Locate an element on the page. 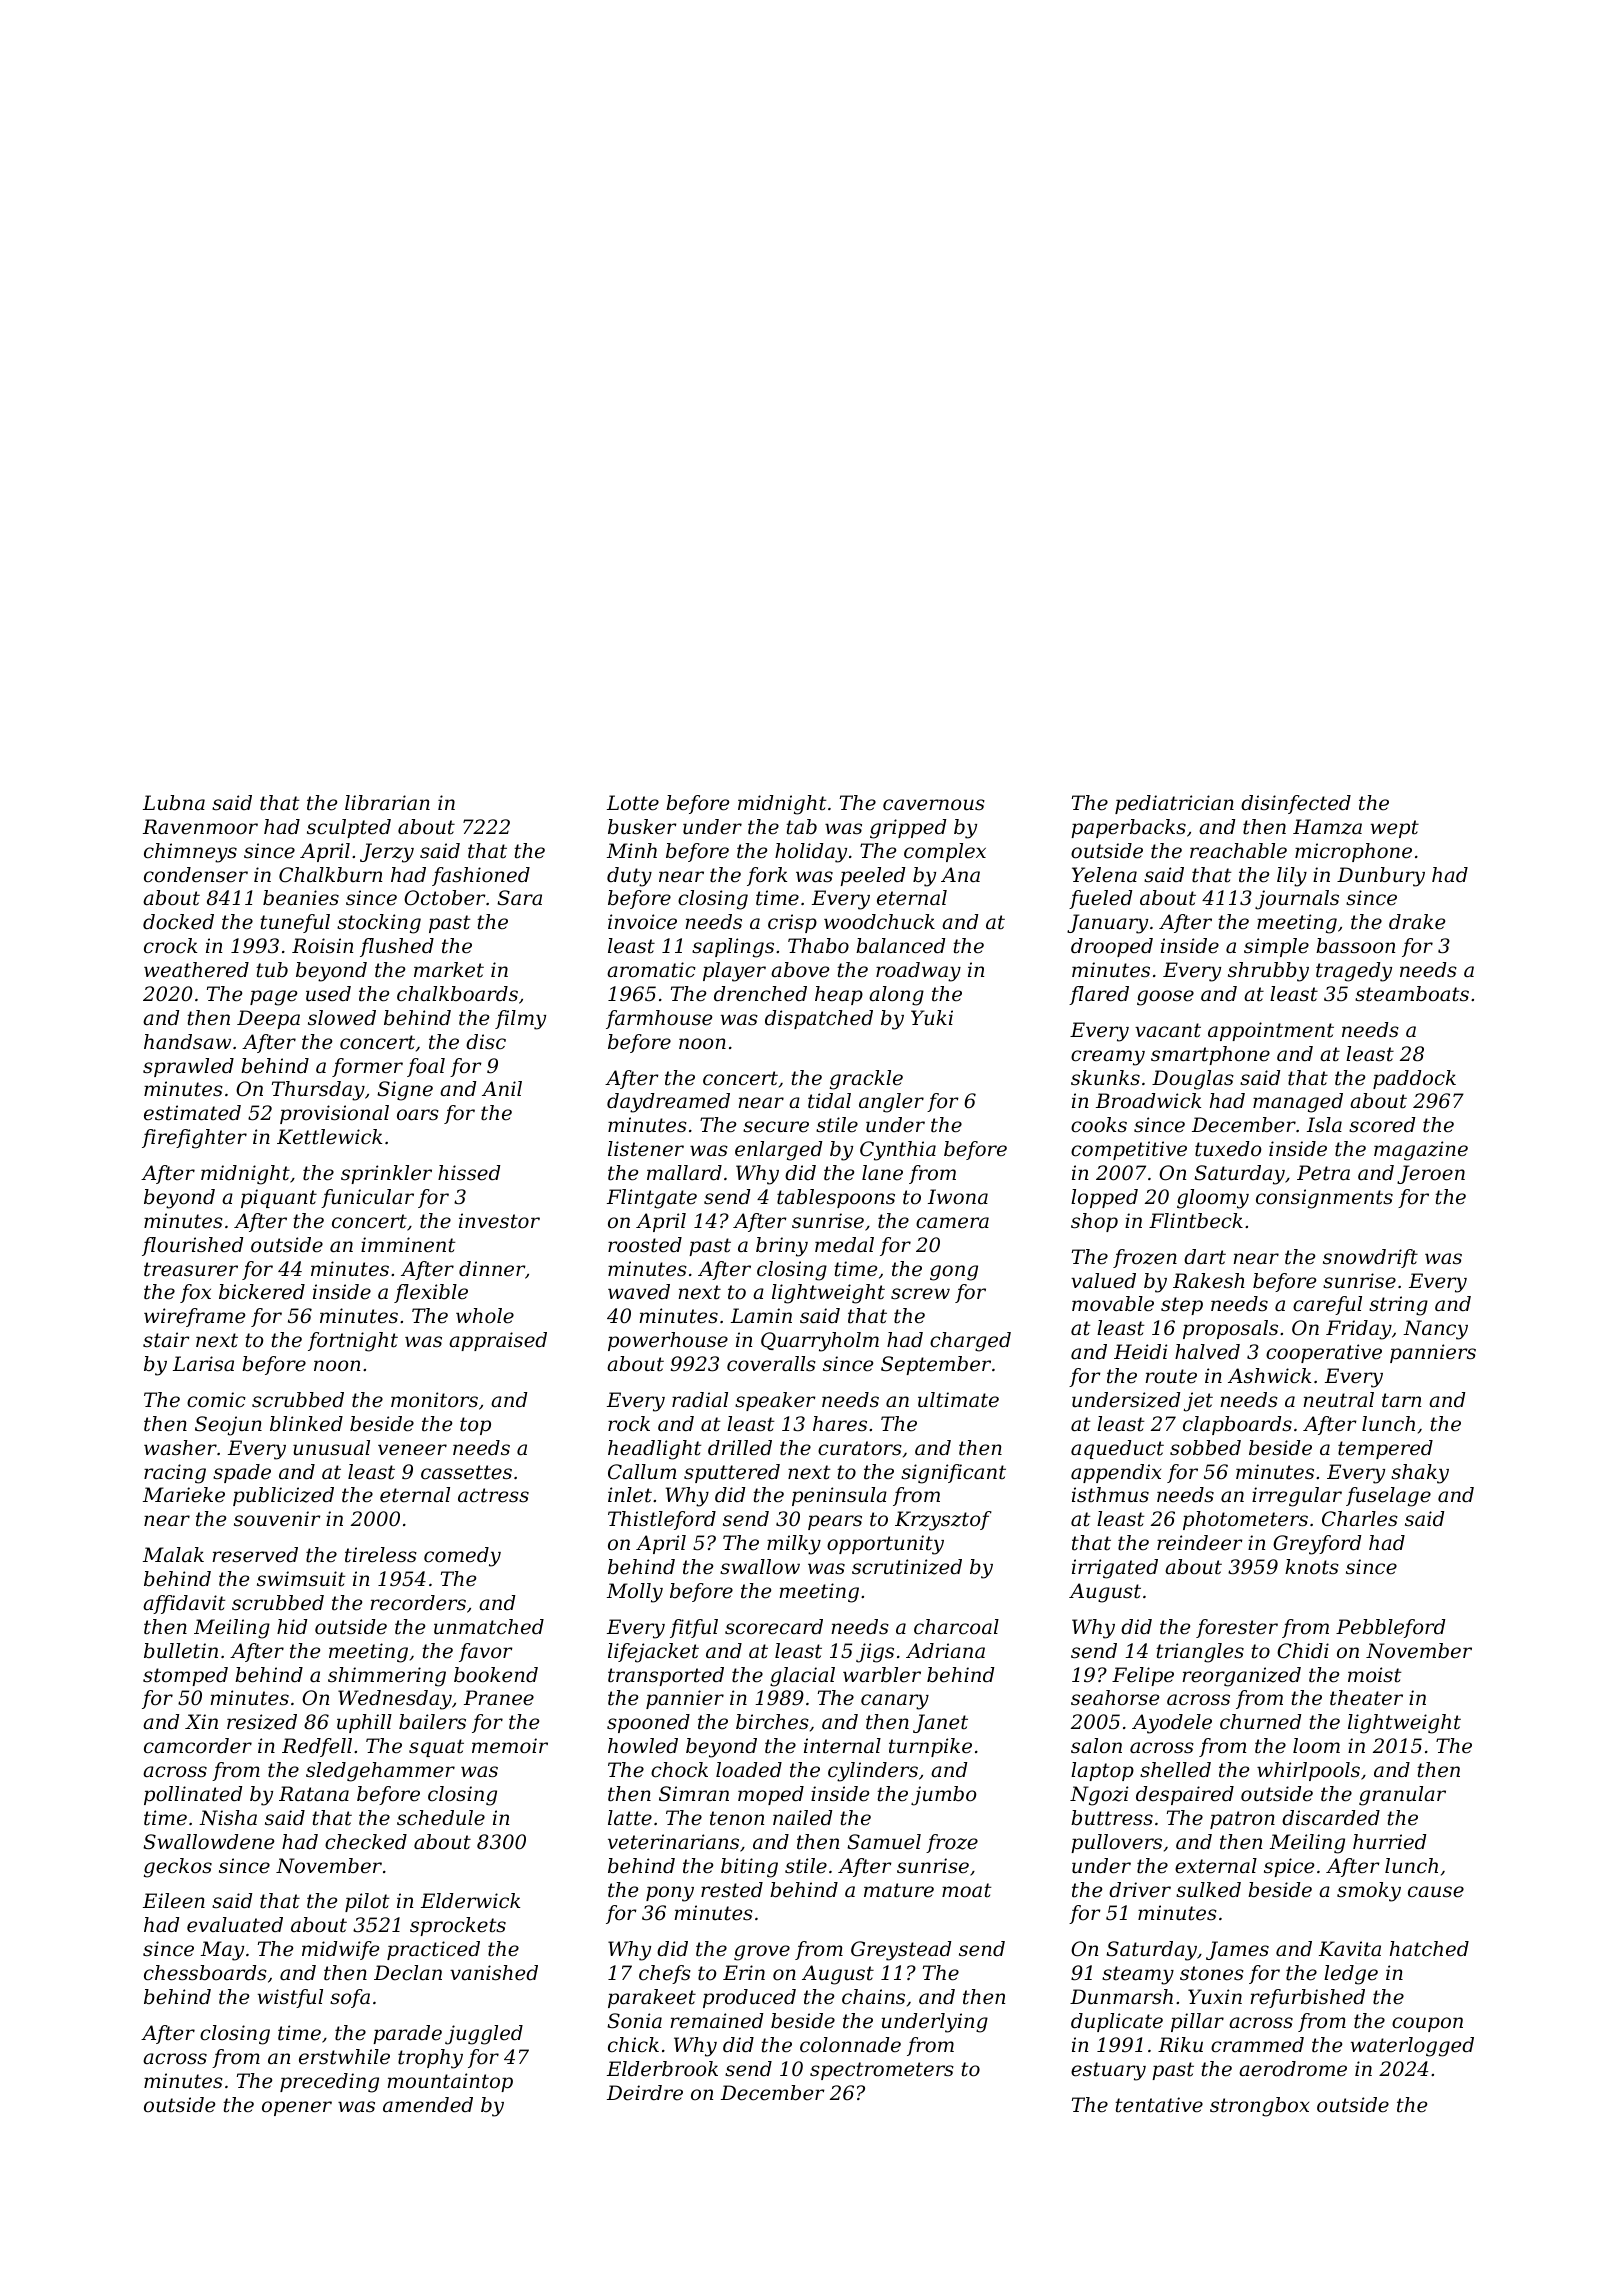 This page has width=1620, height=2292. Lubna is located at coordinates (174, 803).
